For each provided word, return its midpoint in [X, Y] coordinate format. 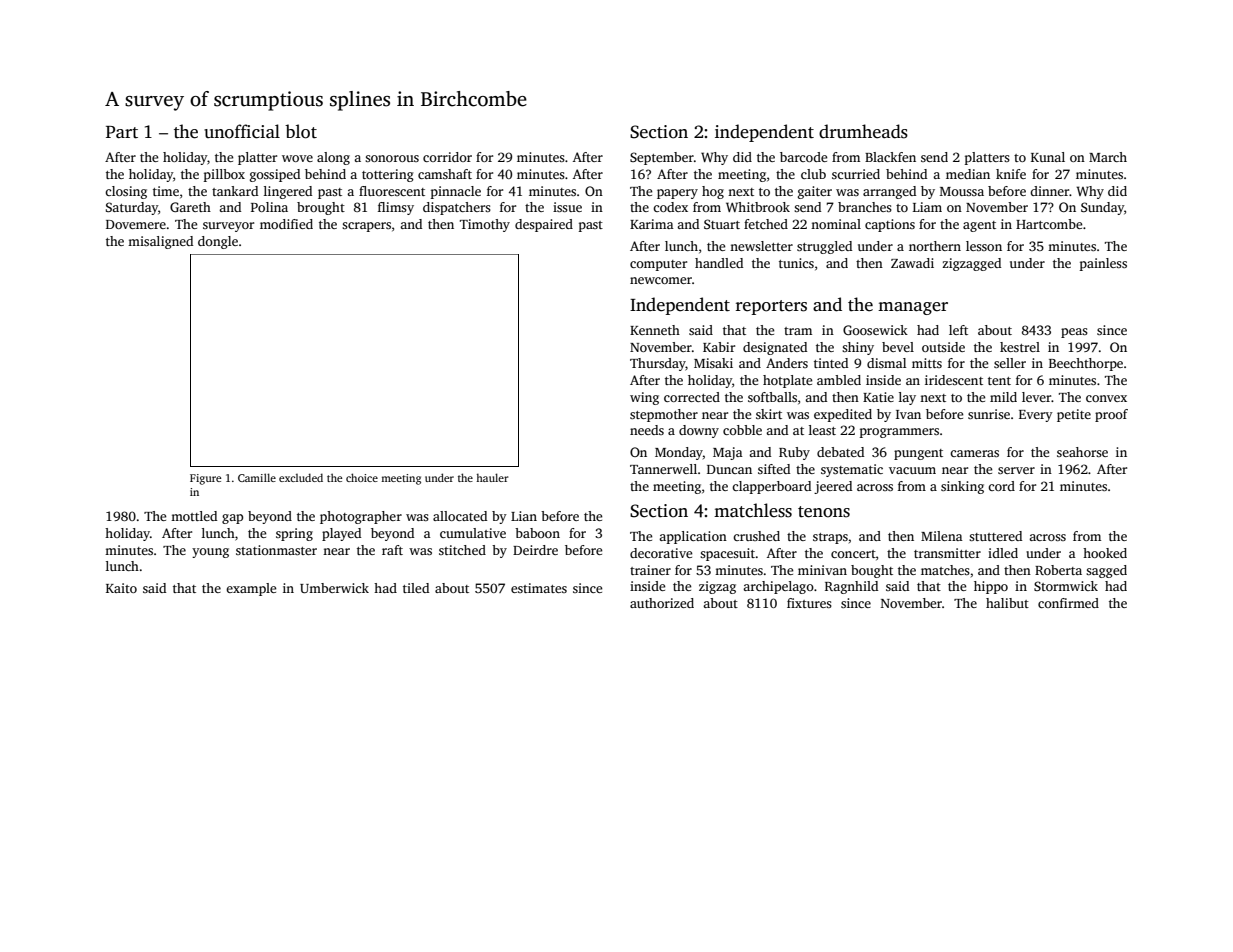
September [662, 158]
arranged [889, 192]
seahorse [1082, 452]
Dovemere [136, 224]
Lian [524, 516]
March [1108, 157]
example [251, 589]
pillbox [224, 175]
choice [362, 477]
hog [713, 192]
